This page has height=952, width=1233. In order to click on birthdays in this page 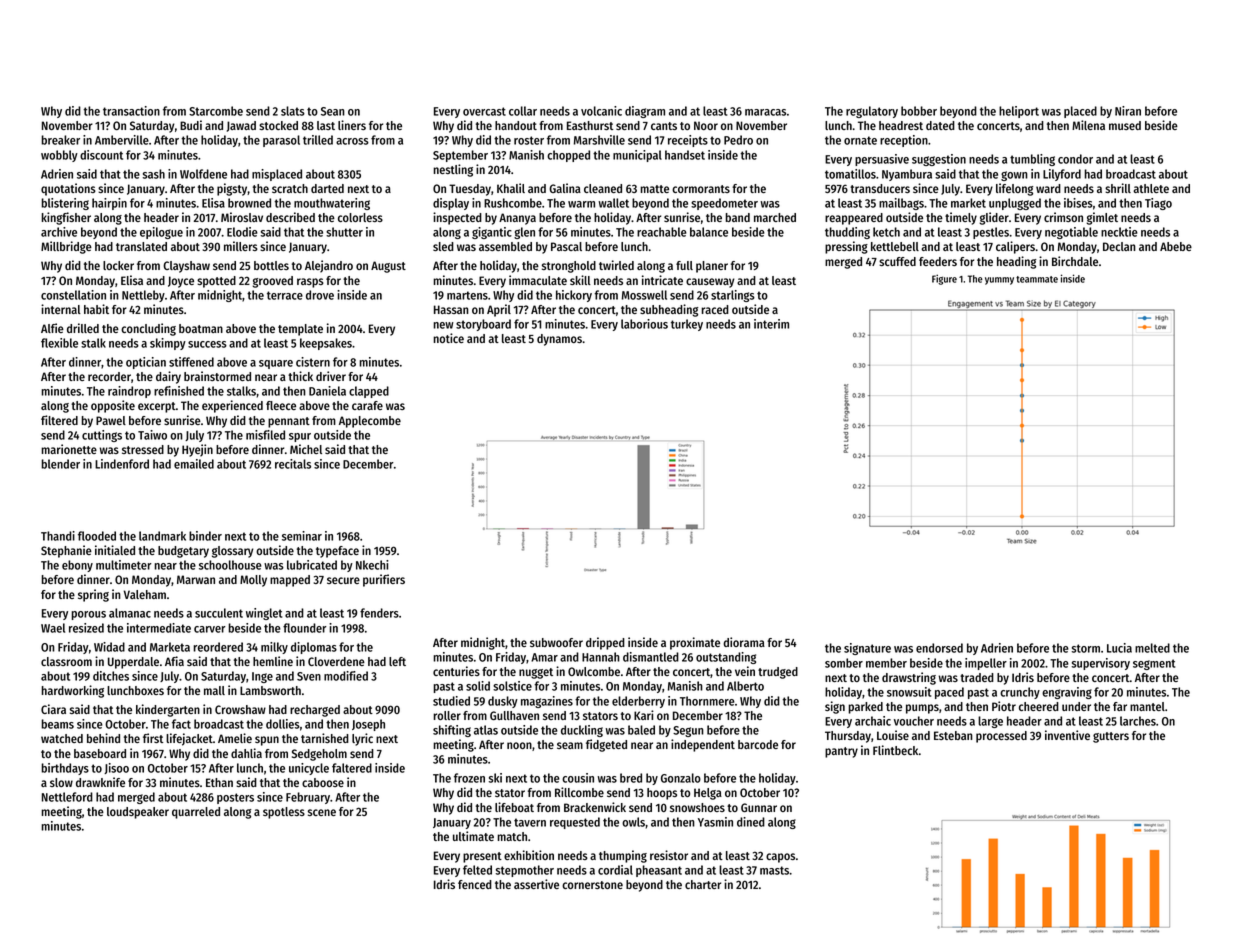, I will do `click(65, 769)`.
